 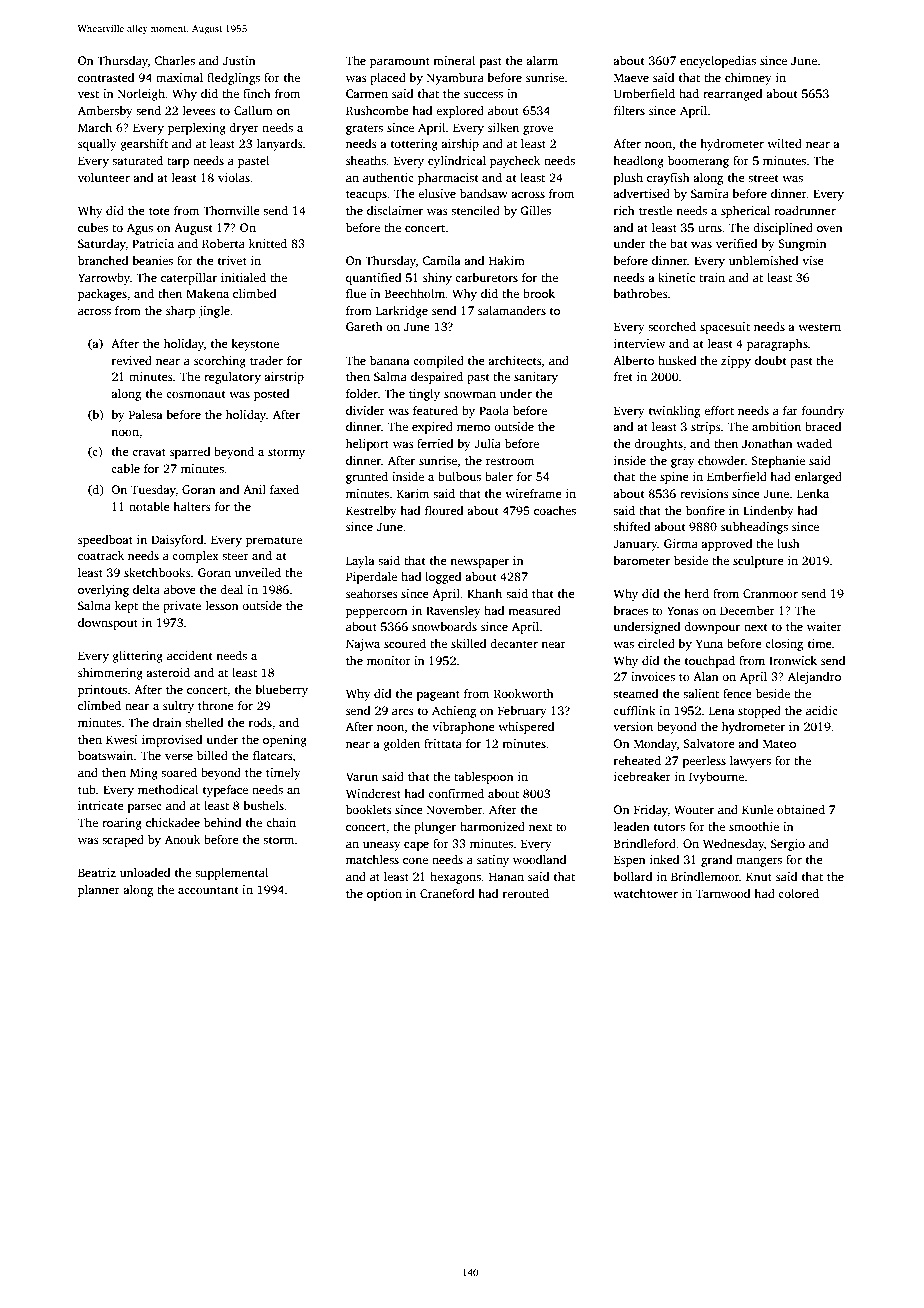 What do you see at coordinates (231, 874) in the screenshot?
I see `supplemental` at bounding box center [231, 874].
